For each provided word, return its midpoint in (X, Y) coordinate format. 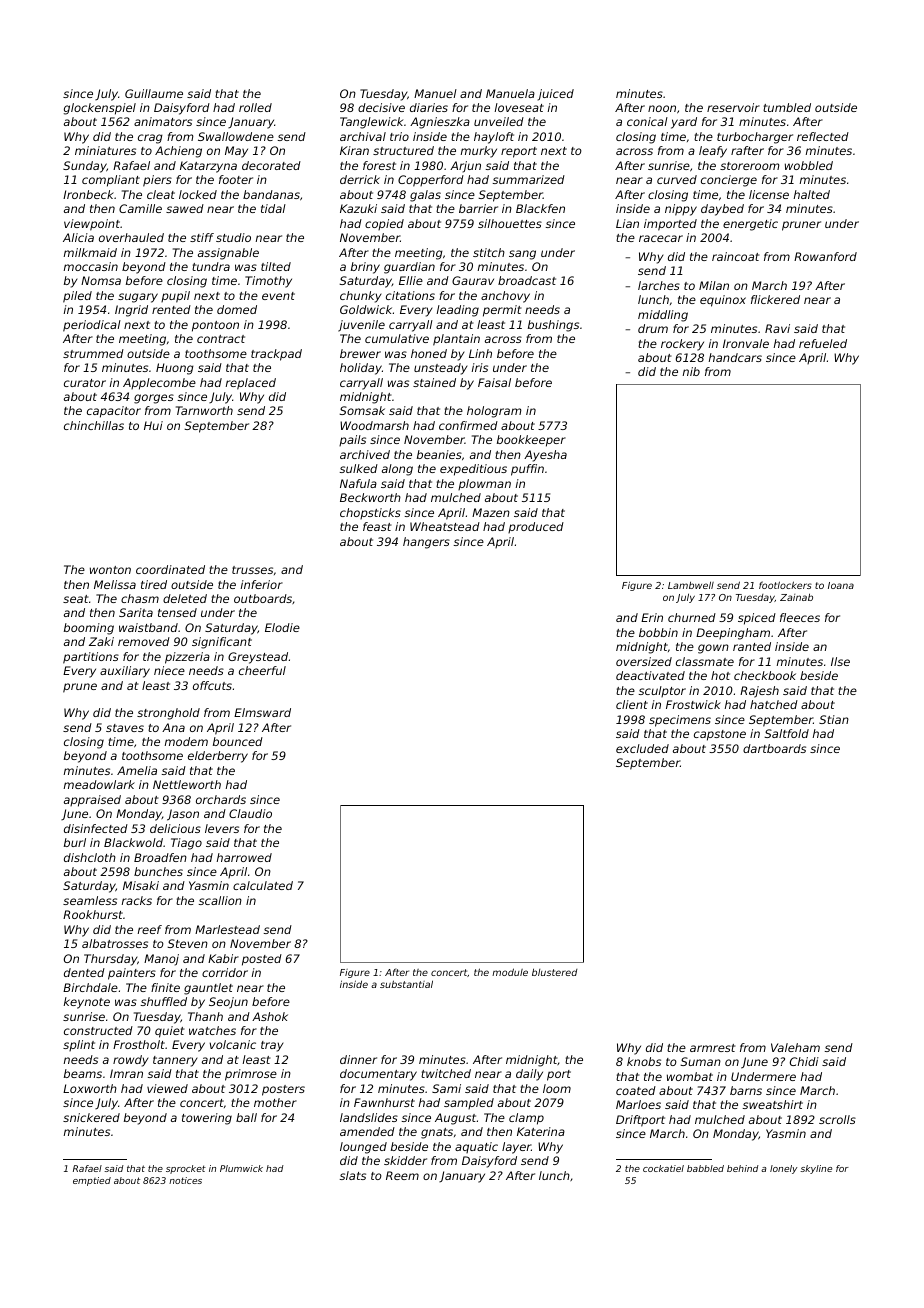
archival (363, 136)
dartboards (774, 748)
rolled (255, 107)
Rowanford (825, 256)
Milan (714, 285)
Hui (153, 425)
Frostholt (139, 1044)
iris (480, 367)
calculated (263, 885)
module (510, 972)
